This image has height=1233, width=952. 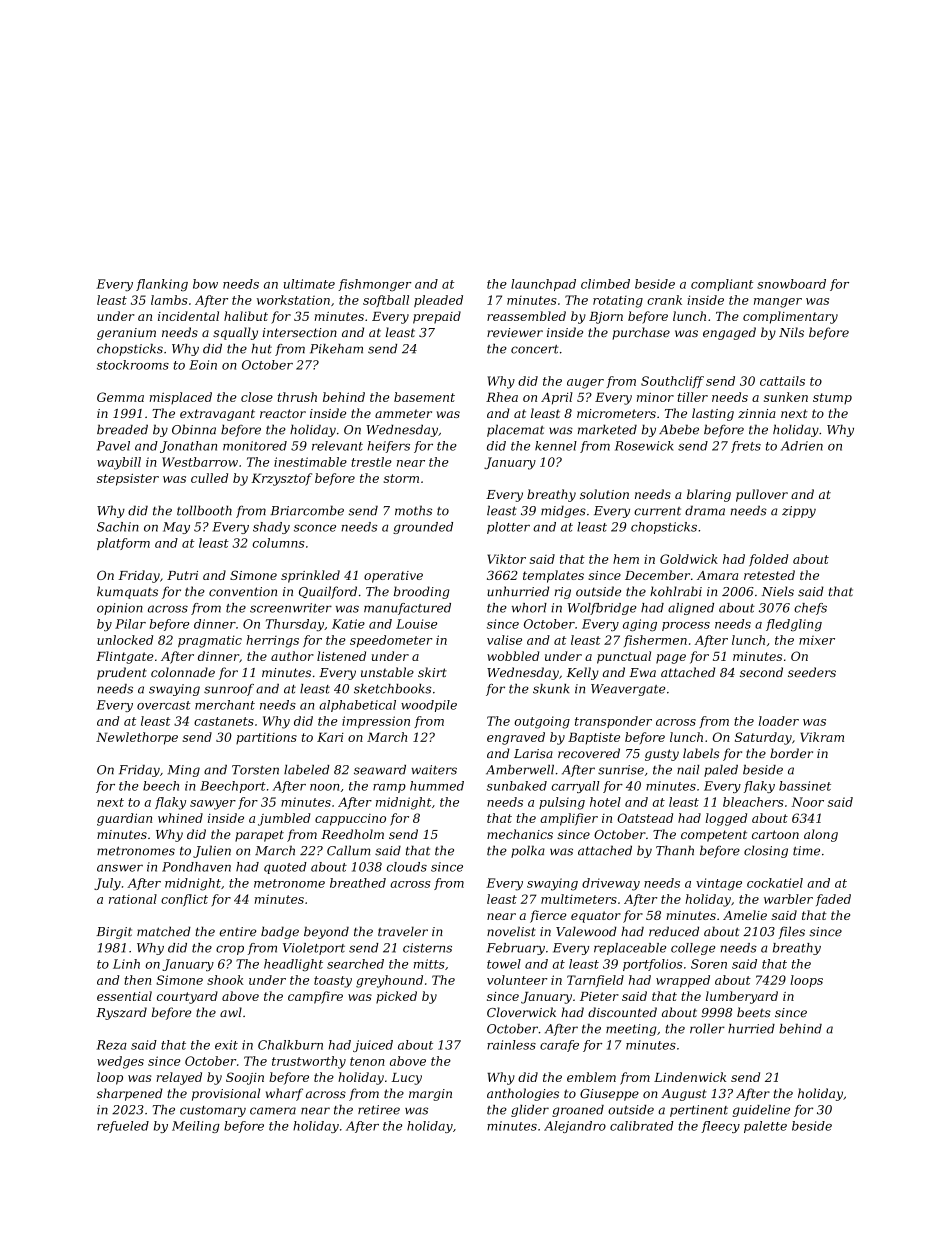 I want to click on Amara, so click(x=717, y=575).
